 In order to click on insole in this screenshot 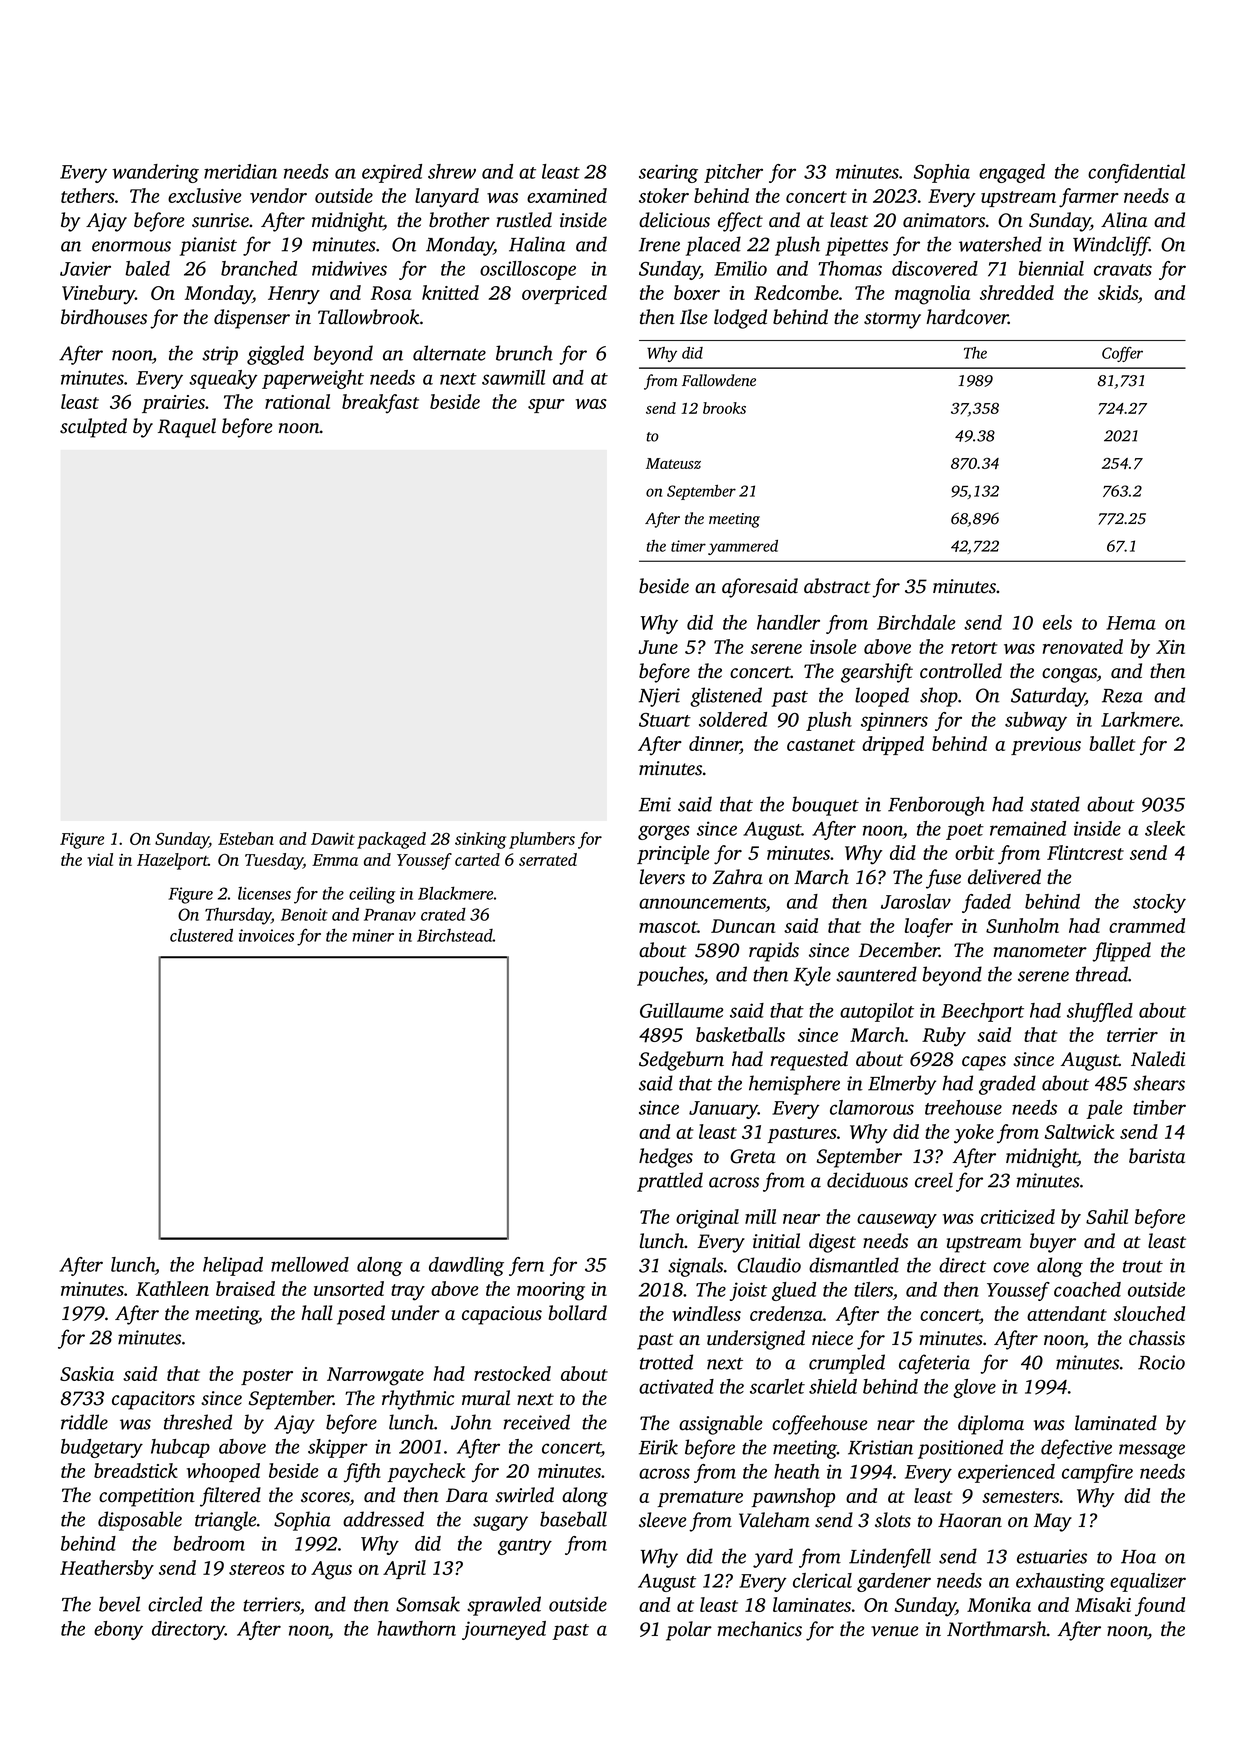, I will do `click(833, 646)`.
